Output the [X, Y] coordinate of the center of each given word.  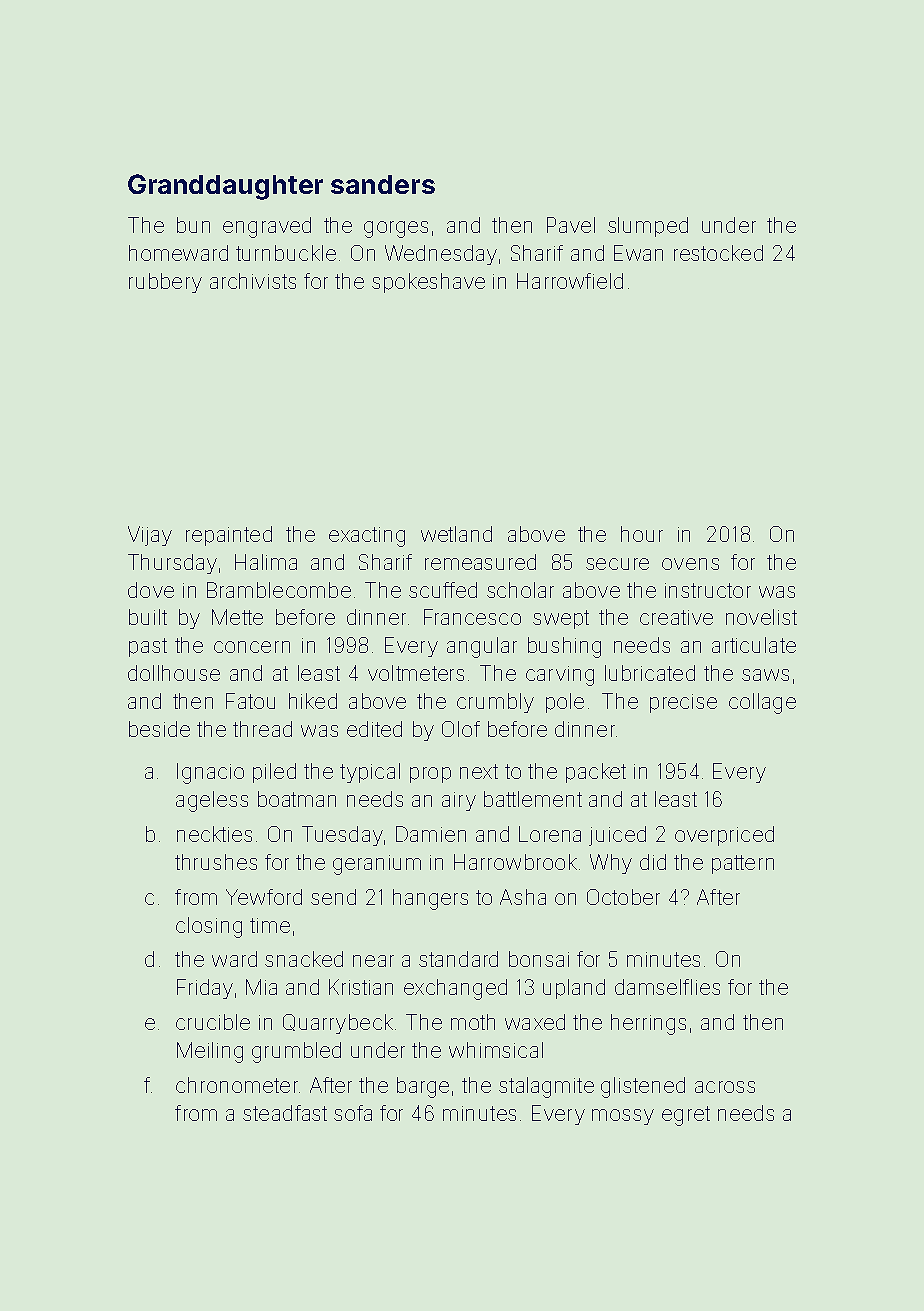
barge [423, 1087]
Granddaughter [225, 187]
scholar [520, 590]
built [148, 617]
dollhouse [174, 673]
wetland [456, 534]
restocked [718, 253]
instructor [708, 590]
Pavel [571, 225]
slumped [648, 227]
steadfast [285, 1113]
